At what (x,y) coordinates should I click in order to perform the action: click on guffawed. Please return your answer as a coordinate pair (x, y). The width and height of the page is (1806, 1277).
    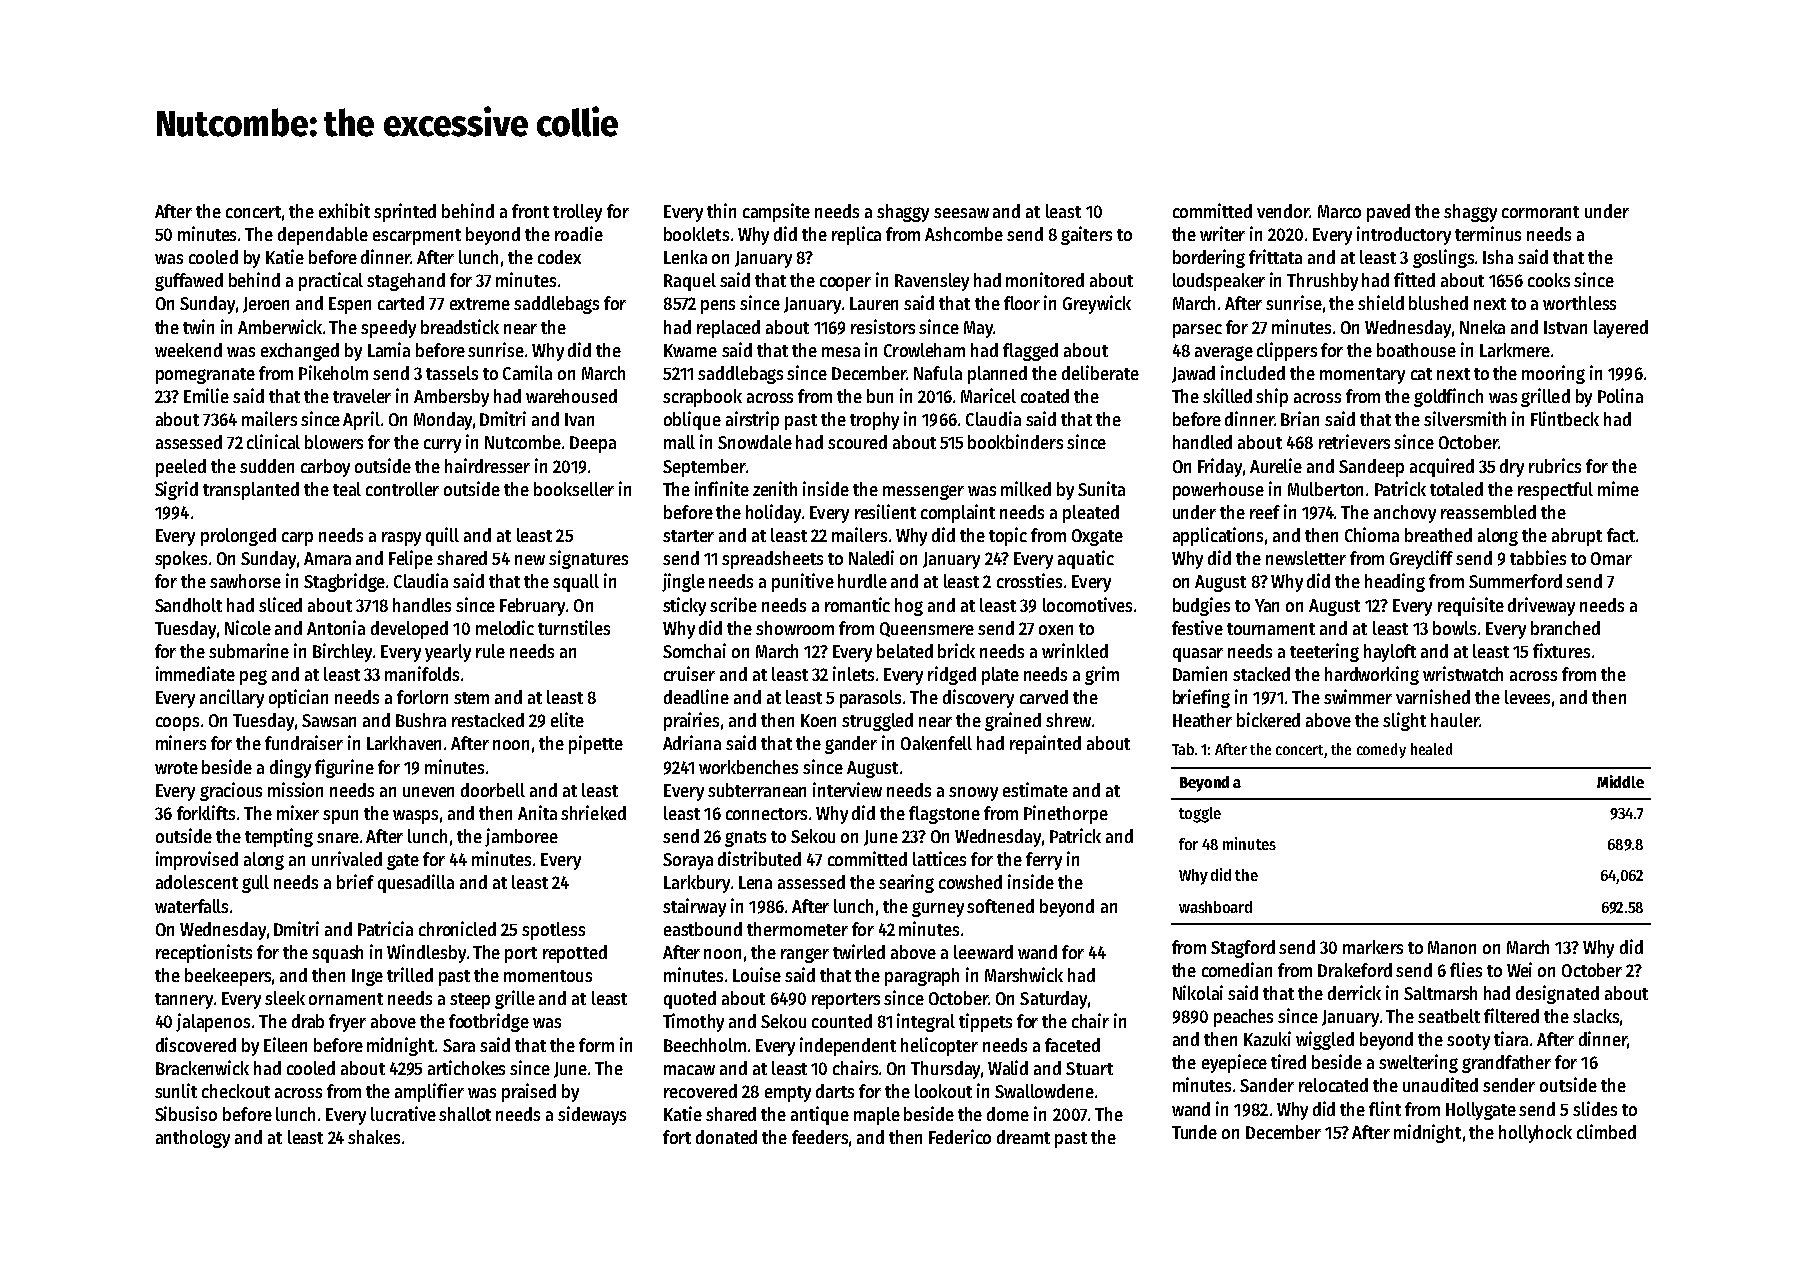
    Looking at the image, I should click on (189, 282).
